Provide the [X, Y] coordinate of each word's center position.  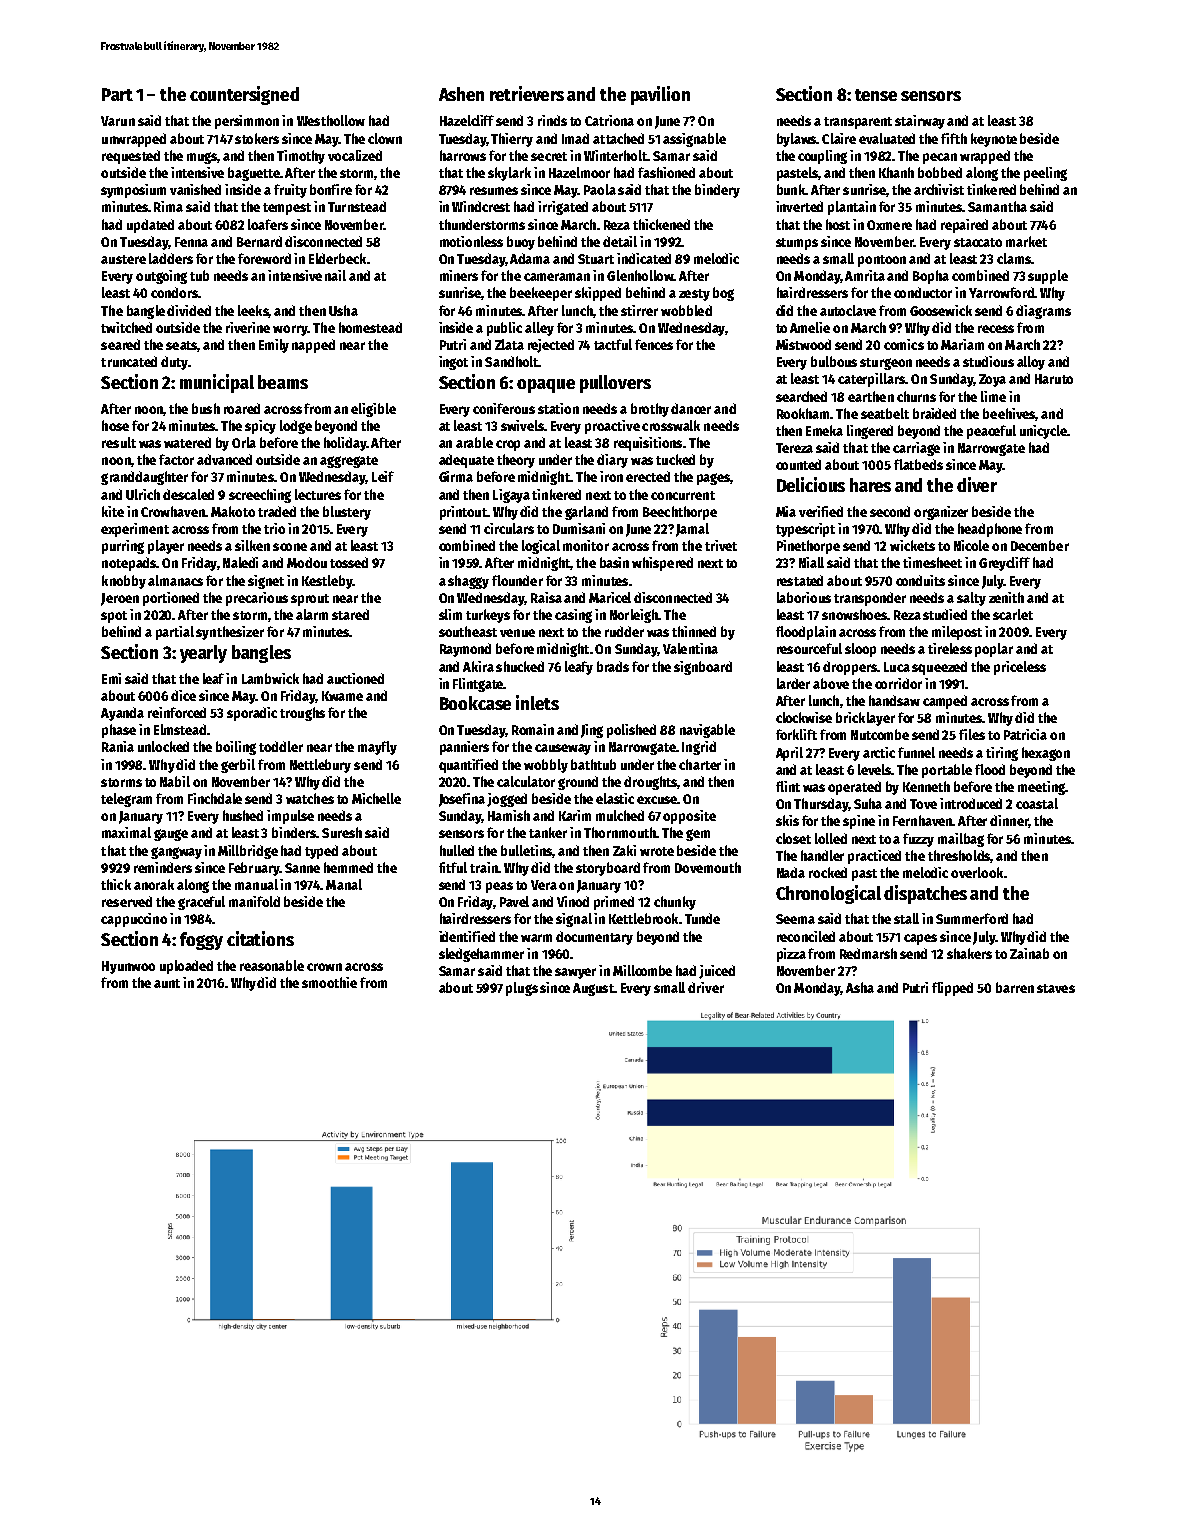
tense [876, 95]
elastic [615, 798]
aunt [167, 983]
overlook [977, 872]
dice [183, 695]
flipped [952, 989]
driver [706, 987]
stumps [797, 244]
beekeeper [541, 294]
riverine [248, 327]
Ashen [461, 94]
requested [131, 157]
